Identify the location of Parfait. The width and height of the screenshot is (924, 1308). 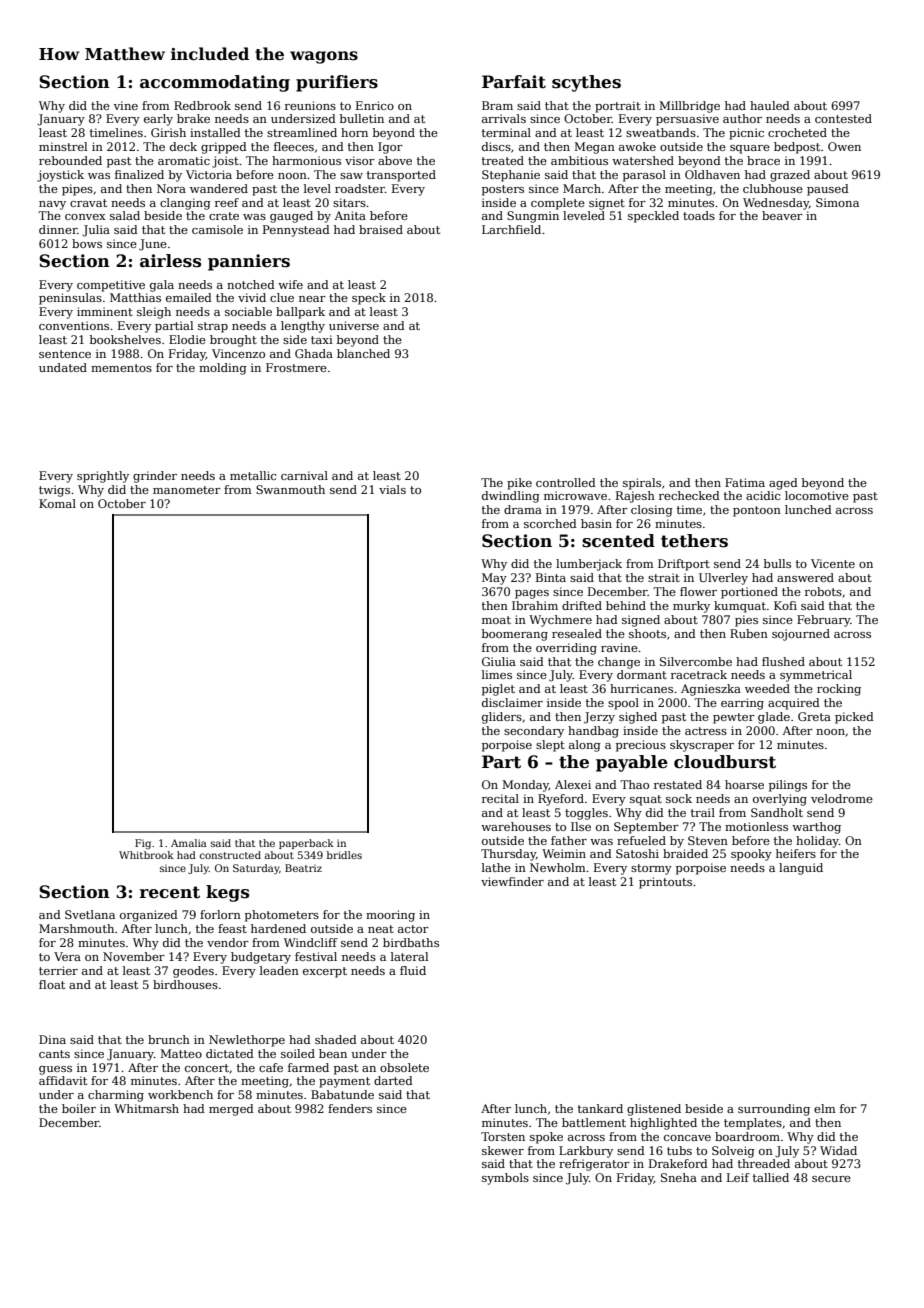
(514, 82).
